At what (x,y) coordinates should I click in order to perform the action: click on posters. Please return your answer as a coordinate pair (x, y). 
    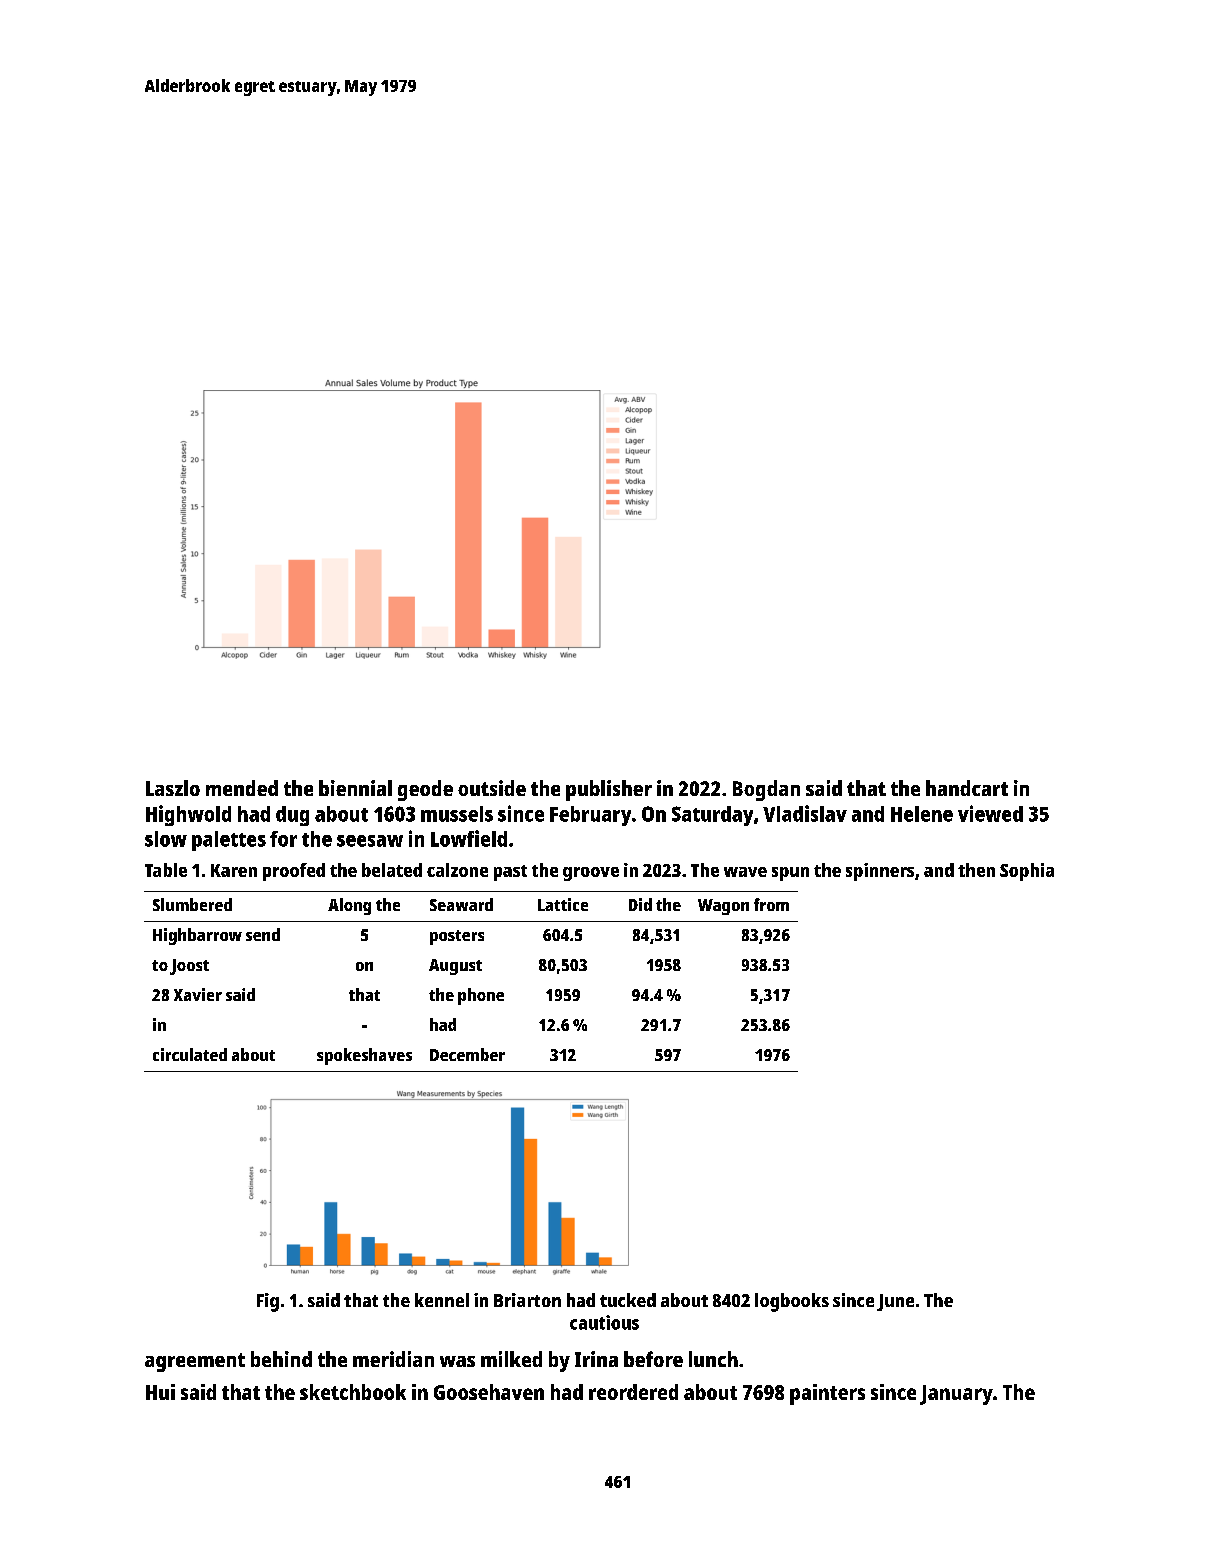
    Looking at the image, I should click on (457, 937).
